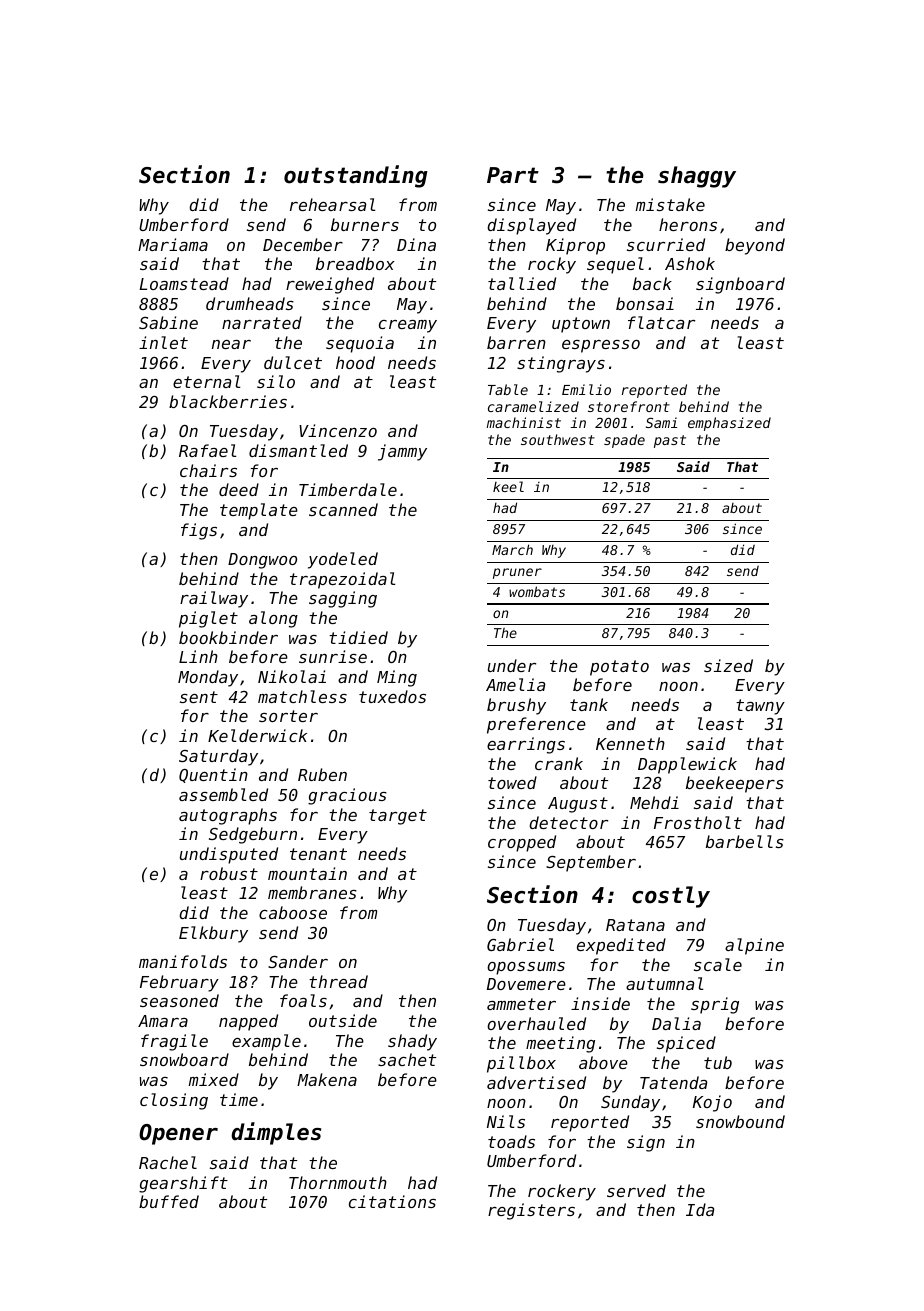 Image resolution: width=924 pixels, height=1311 pixels. Describe the element at coordinates (630, 1103) in the image. I see `Sunday` at that location.
